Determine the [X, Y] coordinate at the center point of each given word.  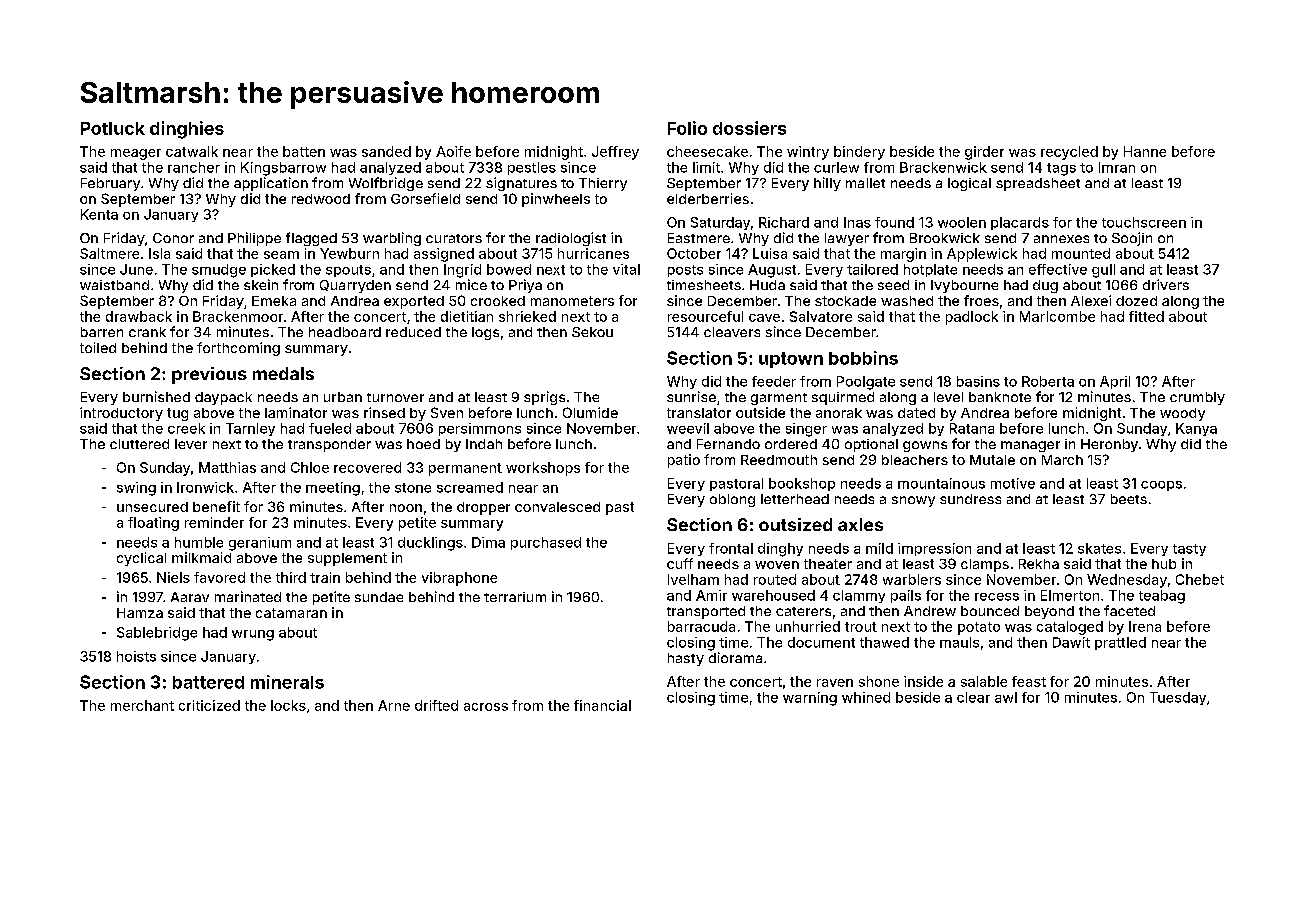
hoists [136, 656]
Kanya [1196, 429]
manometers [572, 301]
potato [979, 628]
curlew [836, 167]
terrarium [515, 597]
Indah [484, 444]
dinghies [187, 130]
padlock [972, 318]
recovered [367, 467]
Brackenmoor [238, 316]
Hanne [1145, 151]
